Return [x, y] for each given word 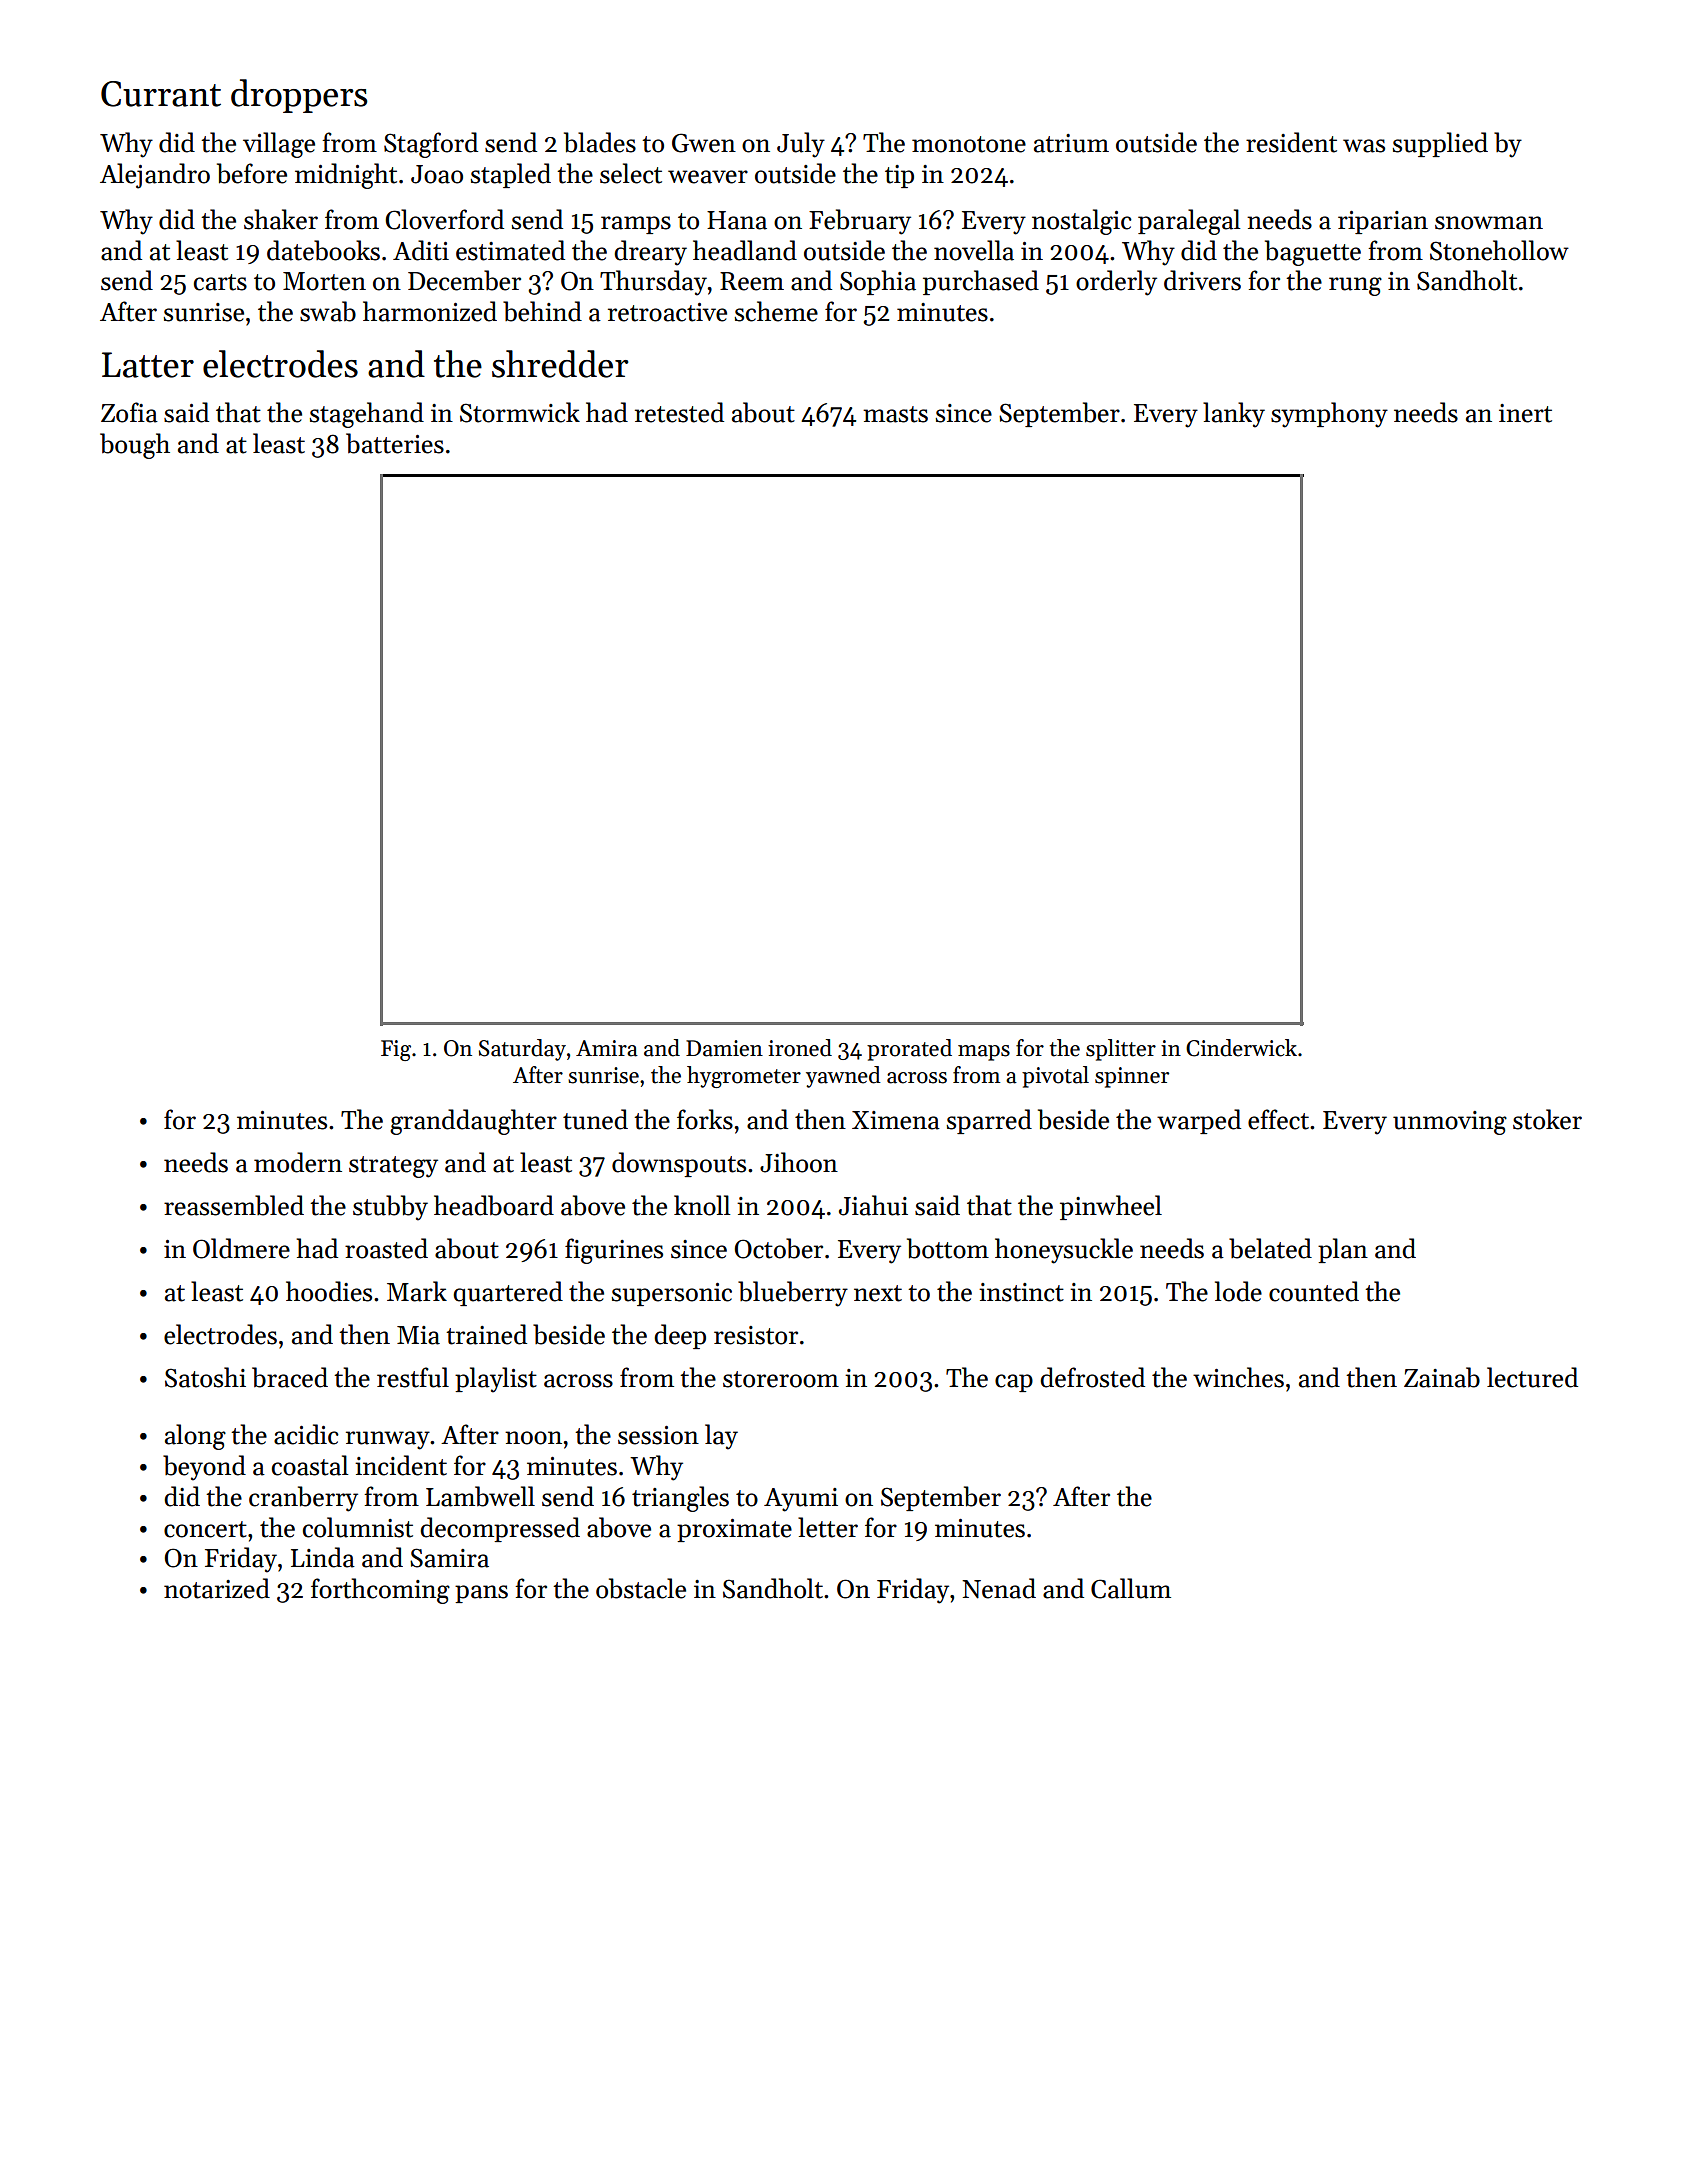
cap [1014, 1383]
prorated [909, 1050]
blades [600, 142]
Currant [161, 94]
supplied [1440, 144]
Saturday [522, 1050]
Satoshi [205, 1377]
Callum [1131, 1588]
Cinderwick [1241, 1048]
